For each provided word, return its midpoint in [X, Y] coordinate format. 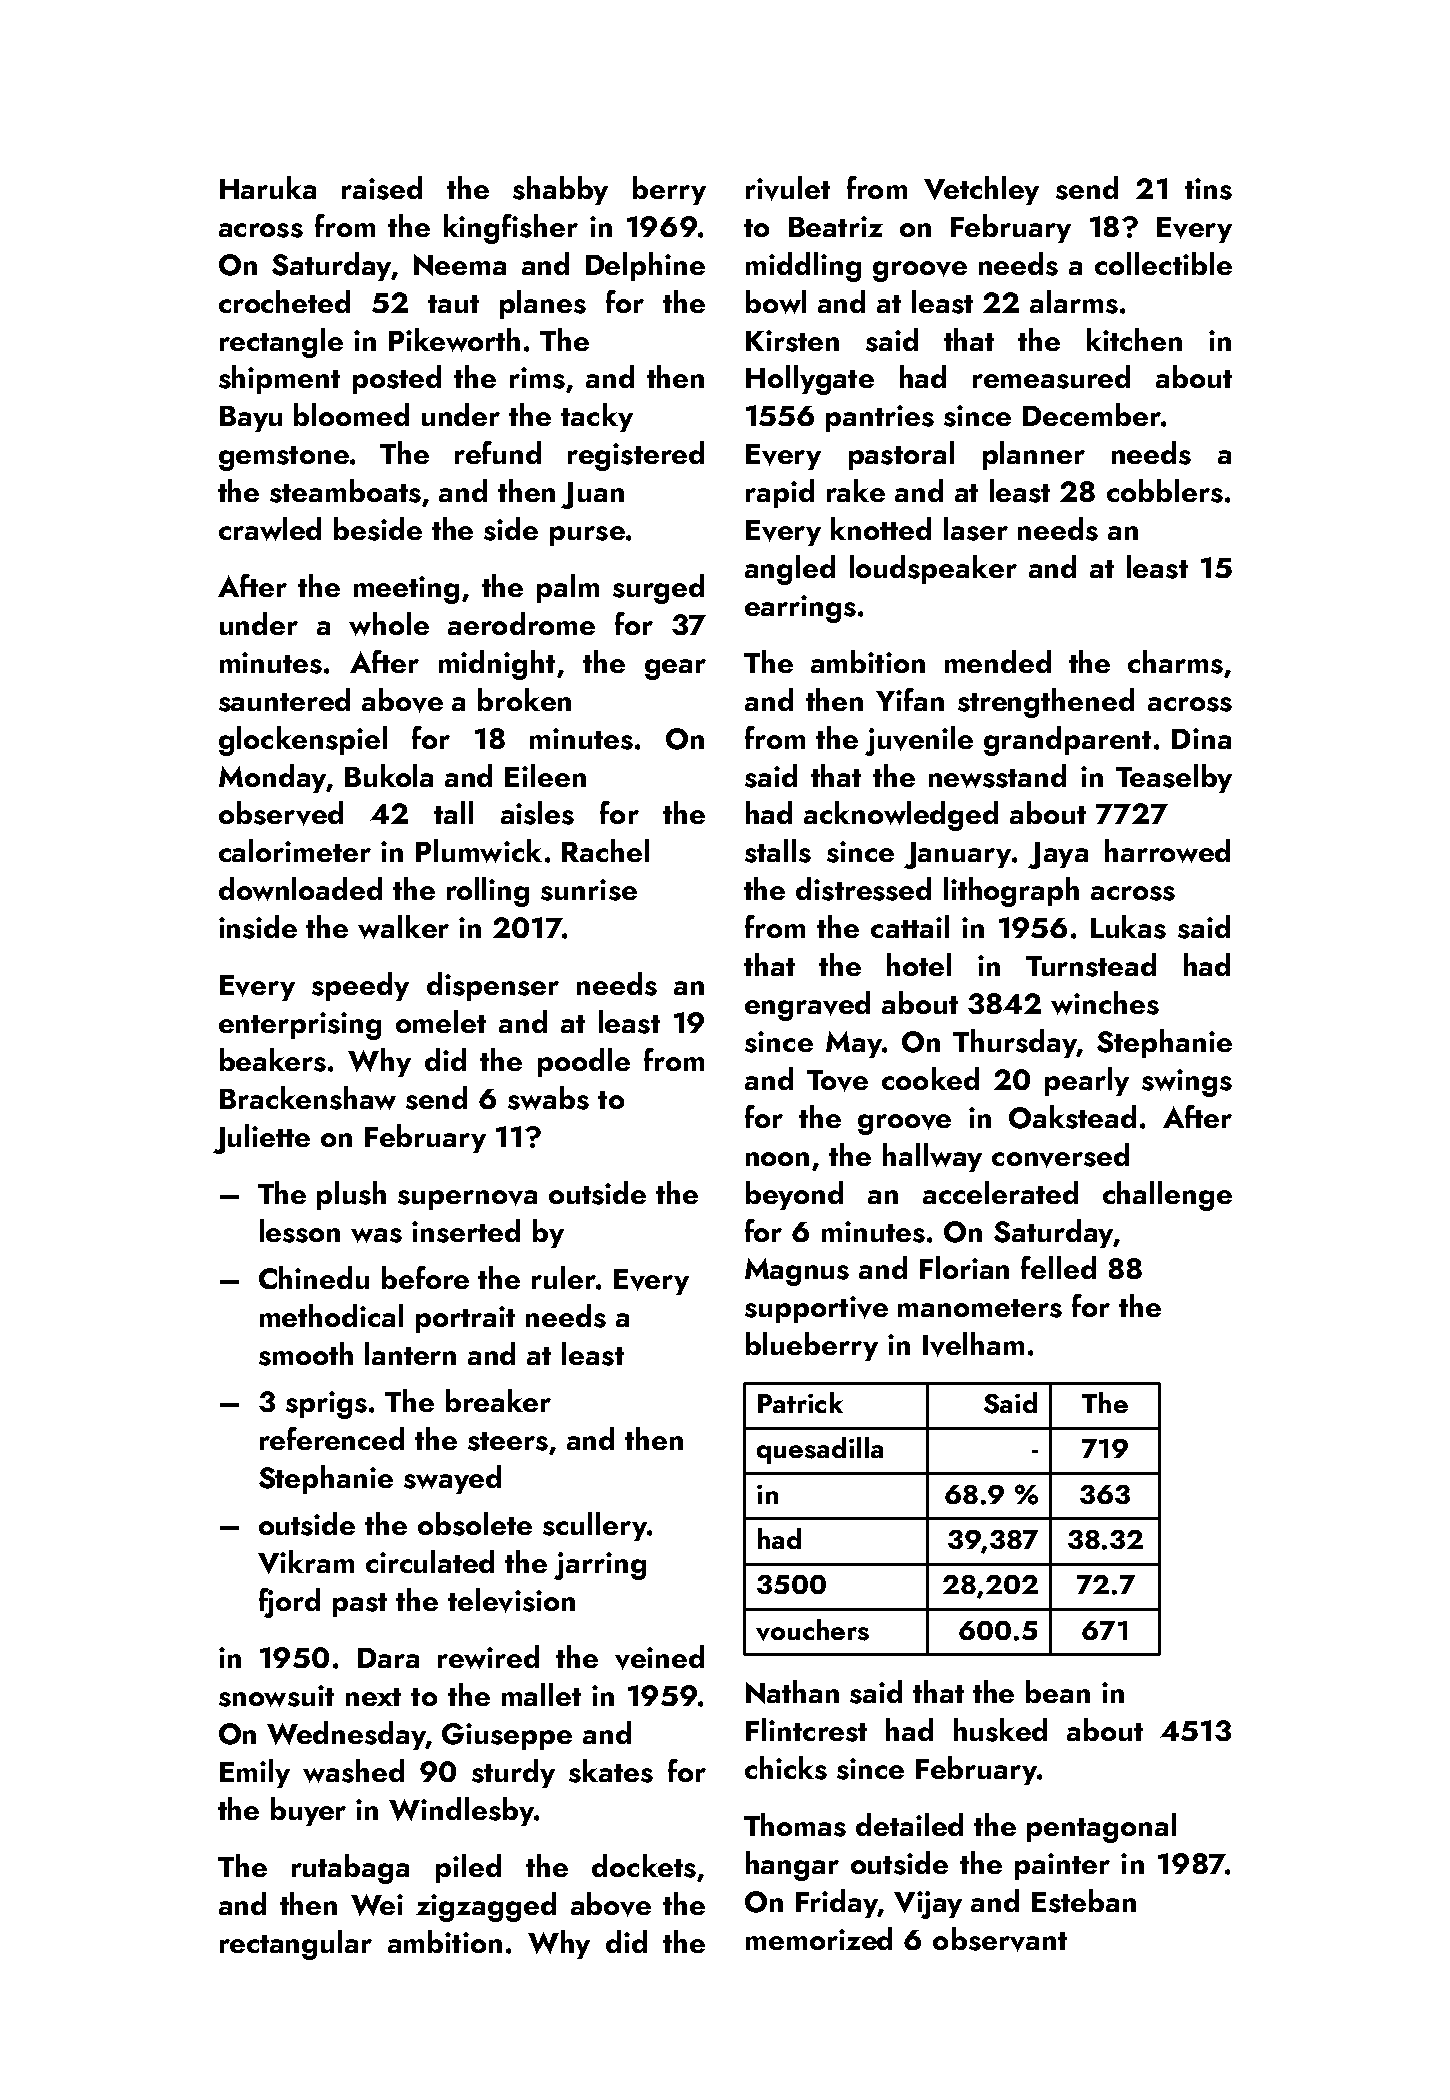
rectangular [296, 1945]
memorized [819, 1938]
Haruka [268, 187]
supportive [816, 1309]
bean [1058, 1691]
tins [1208, 189]
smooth [306, 1354]
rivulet [788, 188]
